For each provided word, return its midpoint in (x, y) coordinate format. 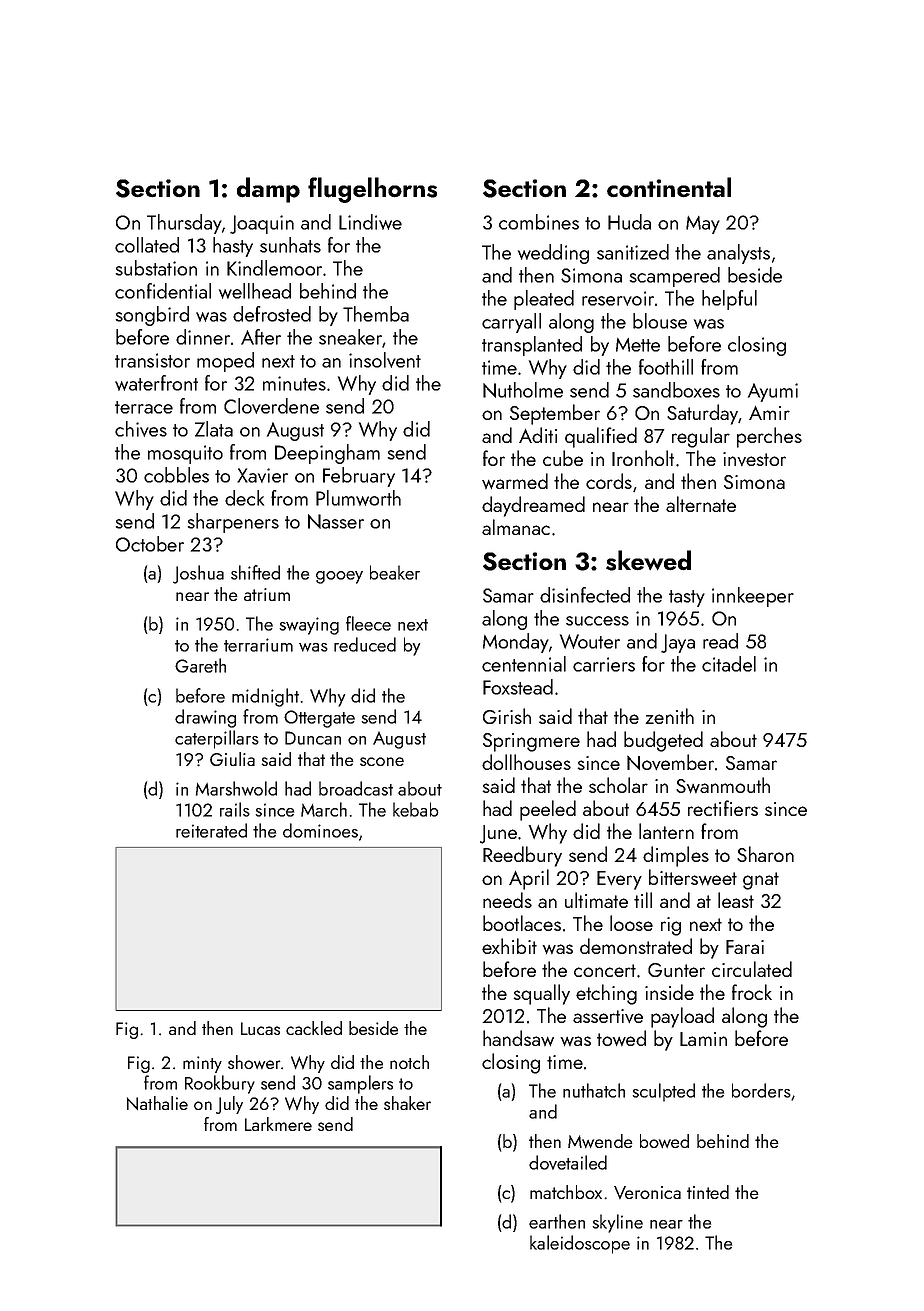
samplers (360, 1084)
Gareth (200, 665)
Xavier (262, 475)
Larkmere (278, 1124)
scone (382, 761)
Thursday (184, 224)
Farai (745, 947)
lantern (666, 831)
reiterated (211, 830)
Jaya (678, 643)
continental (669, 187)
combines (539, 222)
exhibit (509, 946)
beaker (395, 572)
